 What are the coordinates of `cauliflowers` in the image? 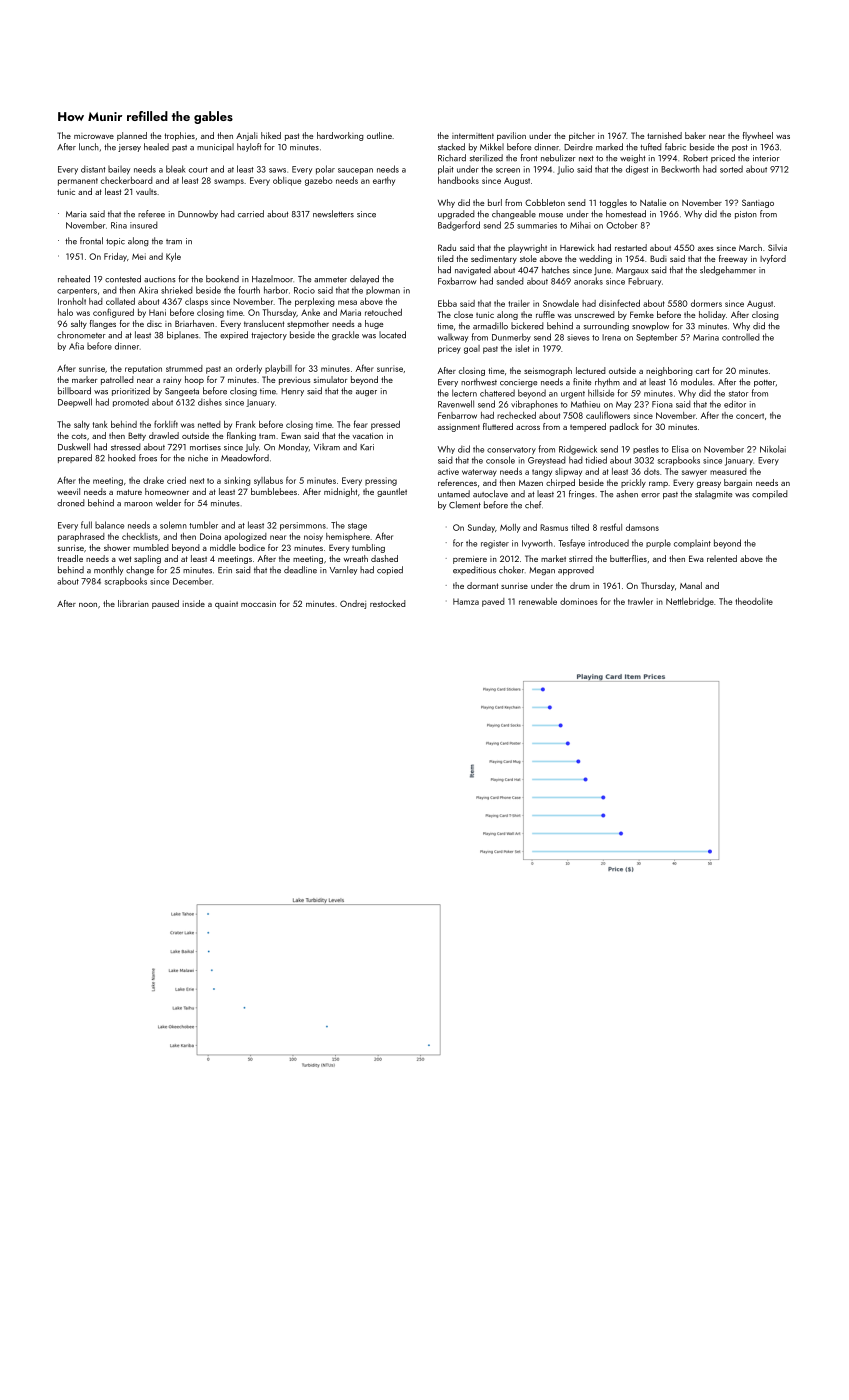 It's located at (608, 415).
